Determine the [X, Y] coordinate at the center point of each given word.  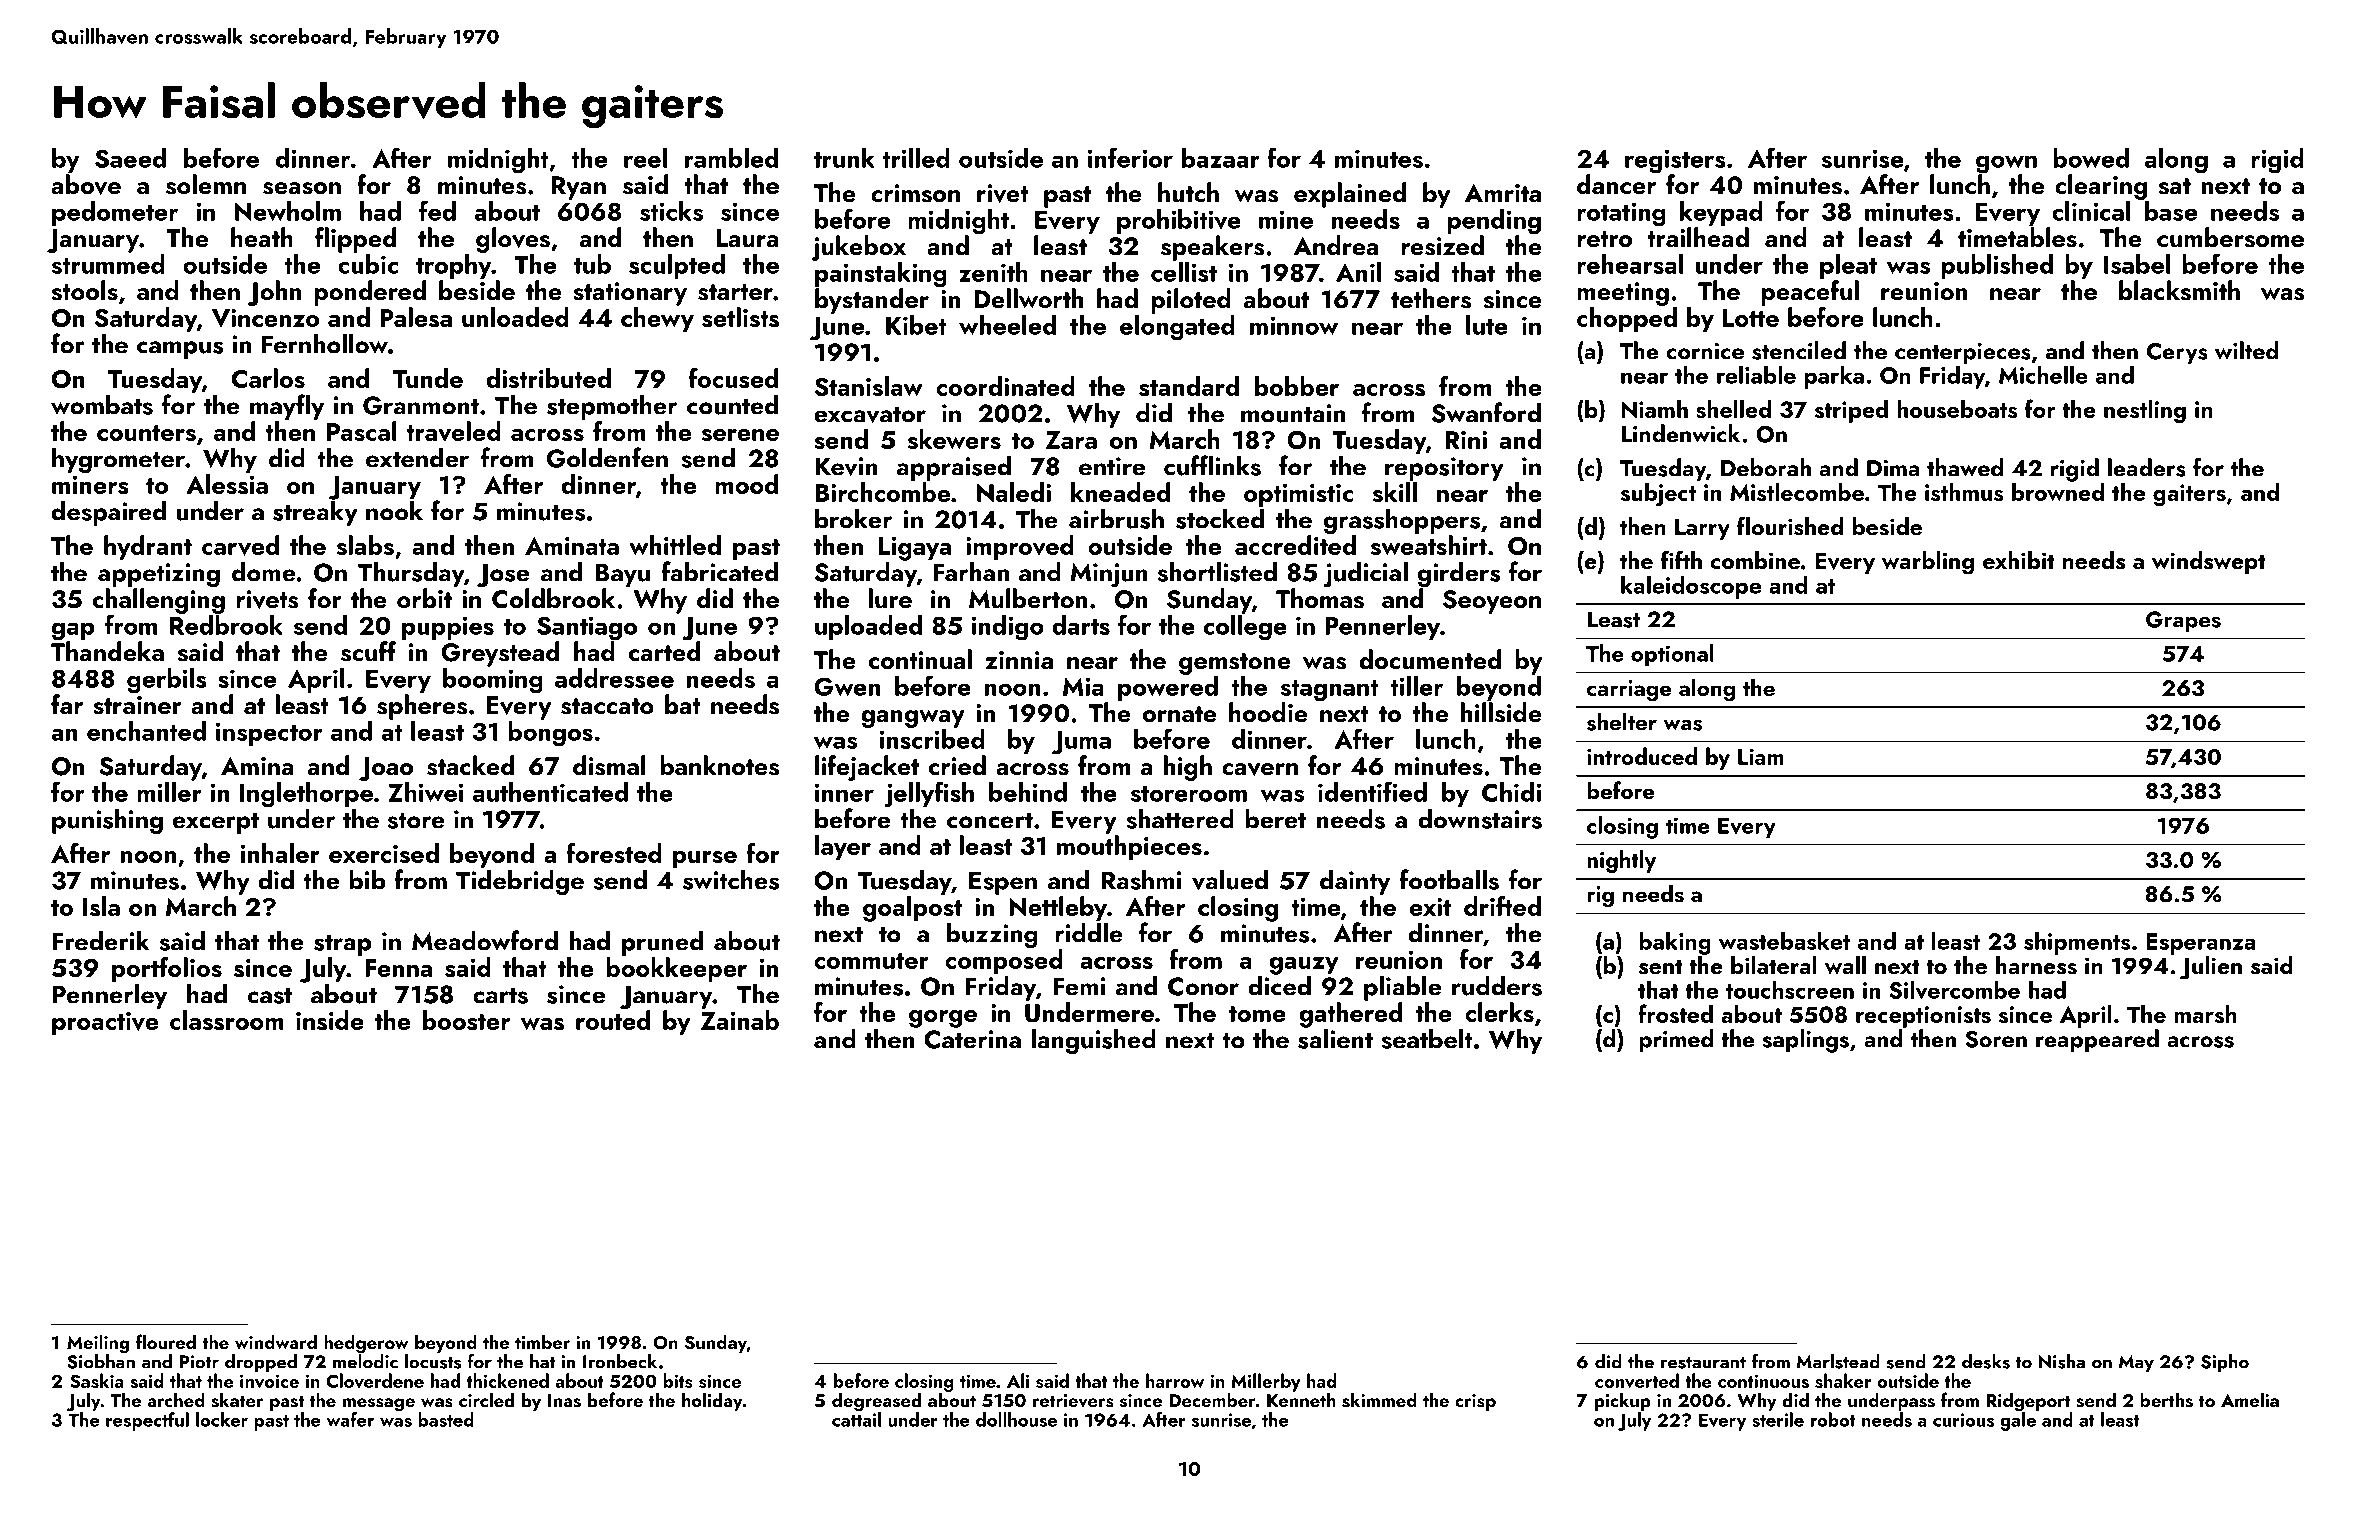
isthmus [1964, 492]
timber [542, 1341]
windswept [2209, 562]
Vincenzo [265, 318]
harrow [1175, 1380]
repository [1444, 469]
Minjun [1109, 575]
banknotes [719, 765]
